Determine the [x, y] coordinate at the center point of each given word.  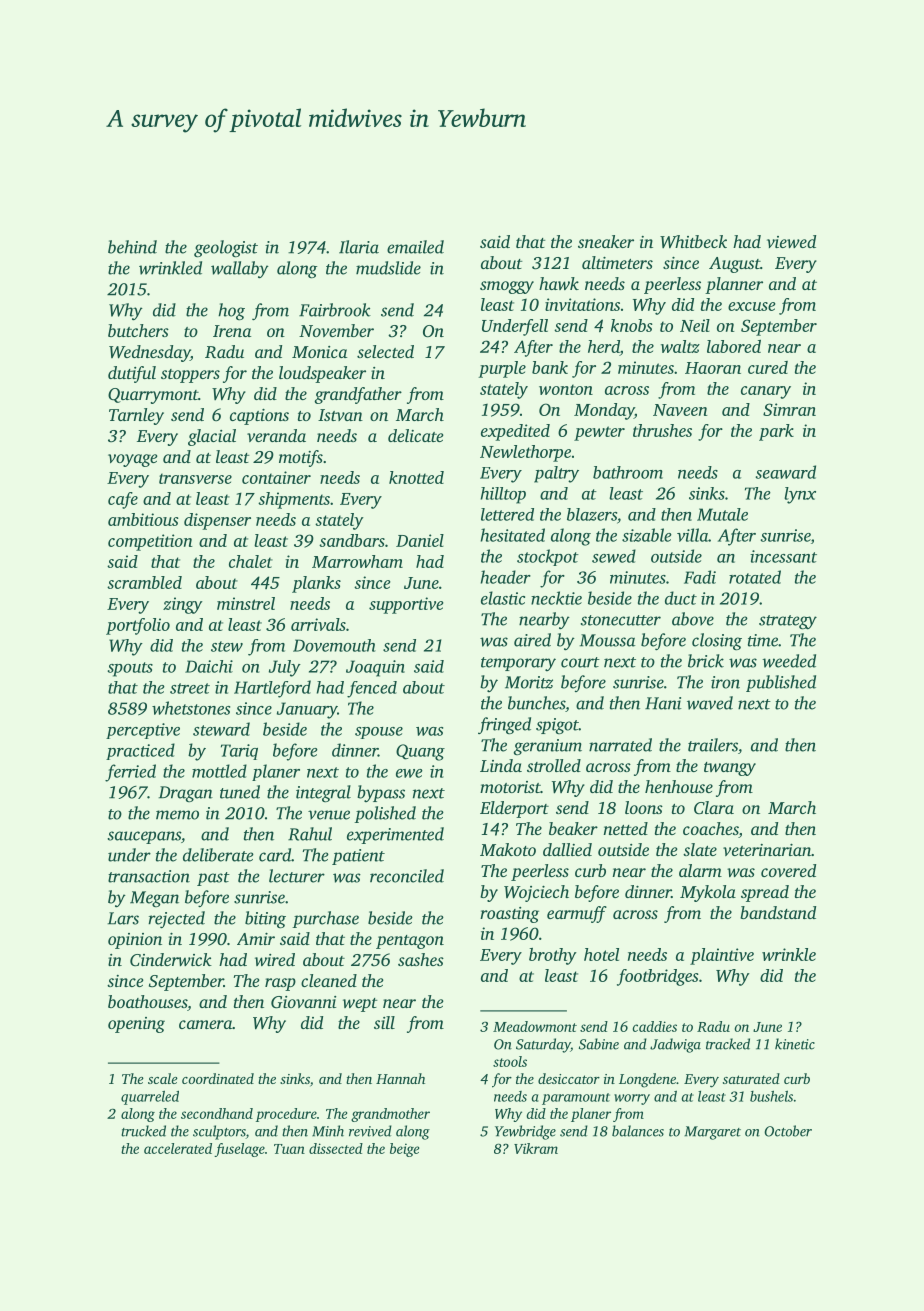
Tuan [289, 1149]
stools [510, 1061]
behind [132, 247]
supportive [406, 605]
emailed [415, 247]
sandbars [352, 540]
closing [717, 641]
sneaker [606, 241]
